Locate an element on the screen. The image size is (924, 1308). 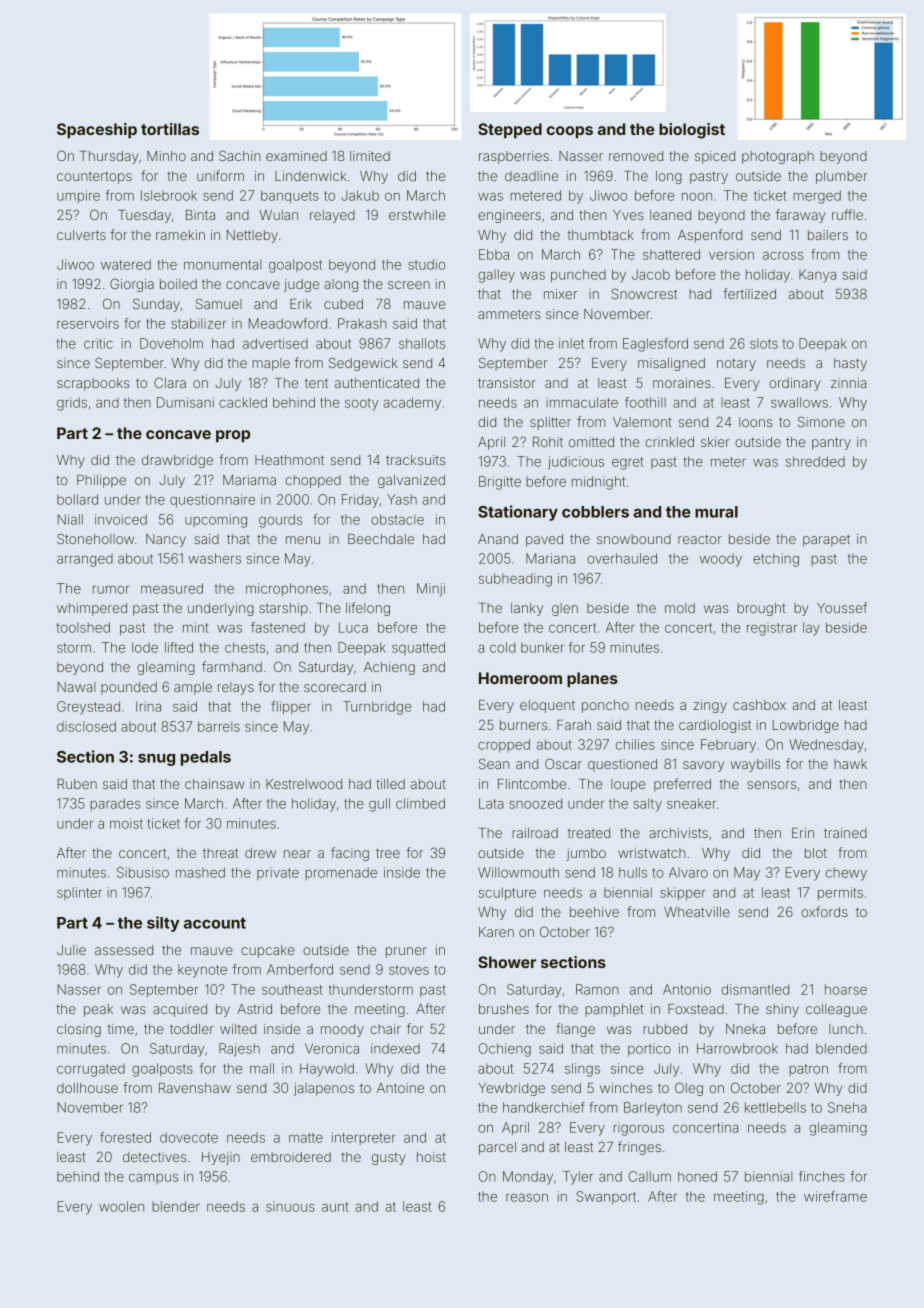
inlet is located at coordinates (571, 343).
